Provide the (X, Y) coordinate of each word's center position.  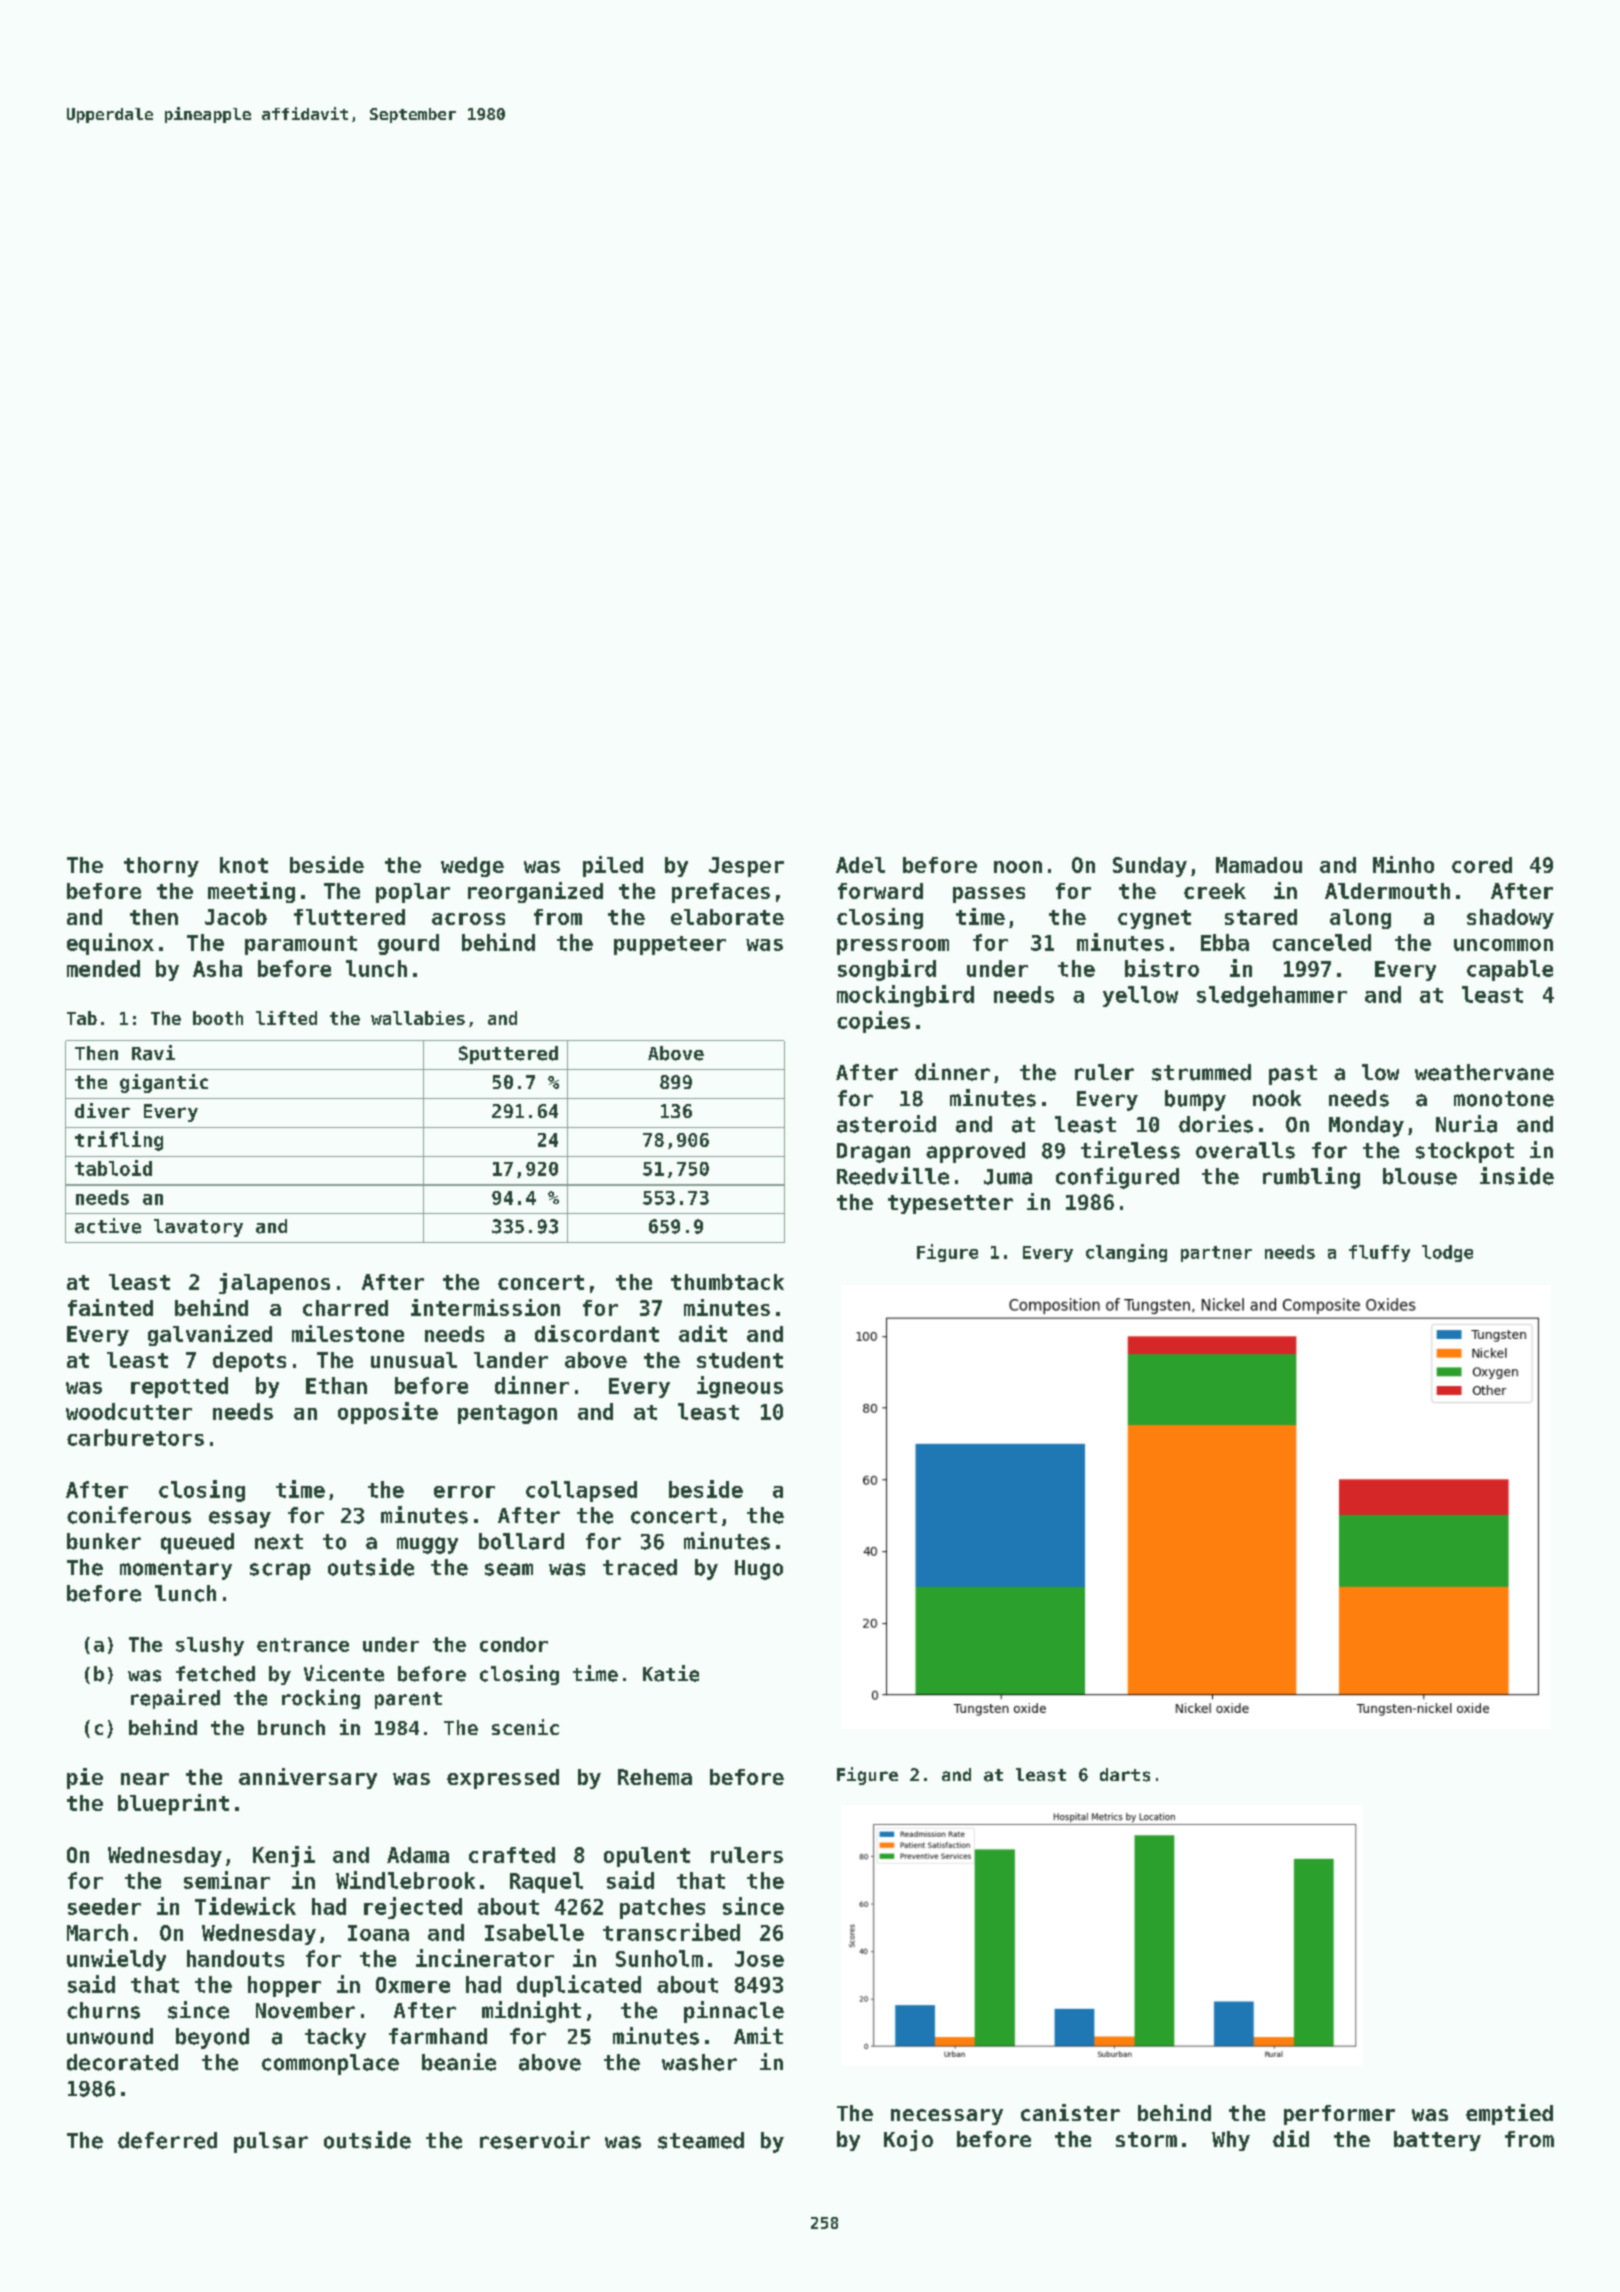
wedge (472, 867)
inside (1517, 1176)
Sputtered (508, 1055)
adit (703, 1333)
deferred (167, 2140)
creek (1215, 891)
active (108, 1226)
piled (613, 866)
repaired (175, 1699)
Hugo (759, 1570)
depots (249, 1362)
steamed (701, 2140)
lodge (1447, 1253)
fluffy (1379, 1253)
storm (1146, 2139)
